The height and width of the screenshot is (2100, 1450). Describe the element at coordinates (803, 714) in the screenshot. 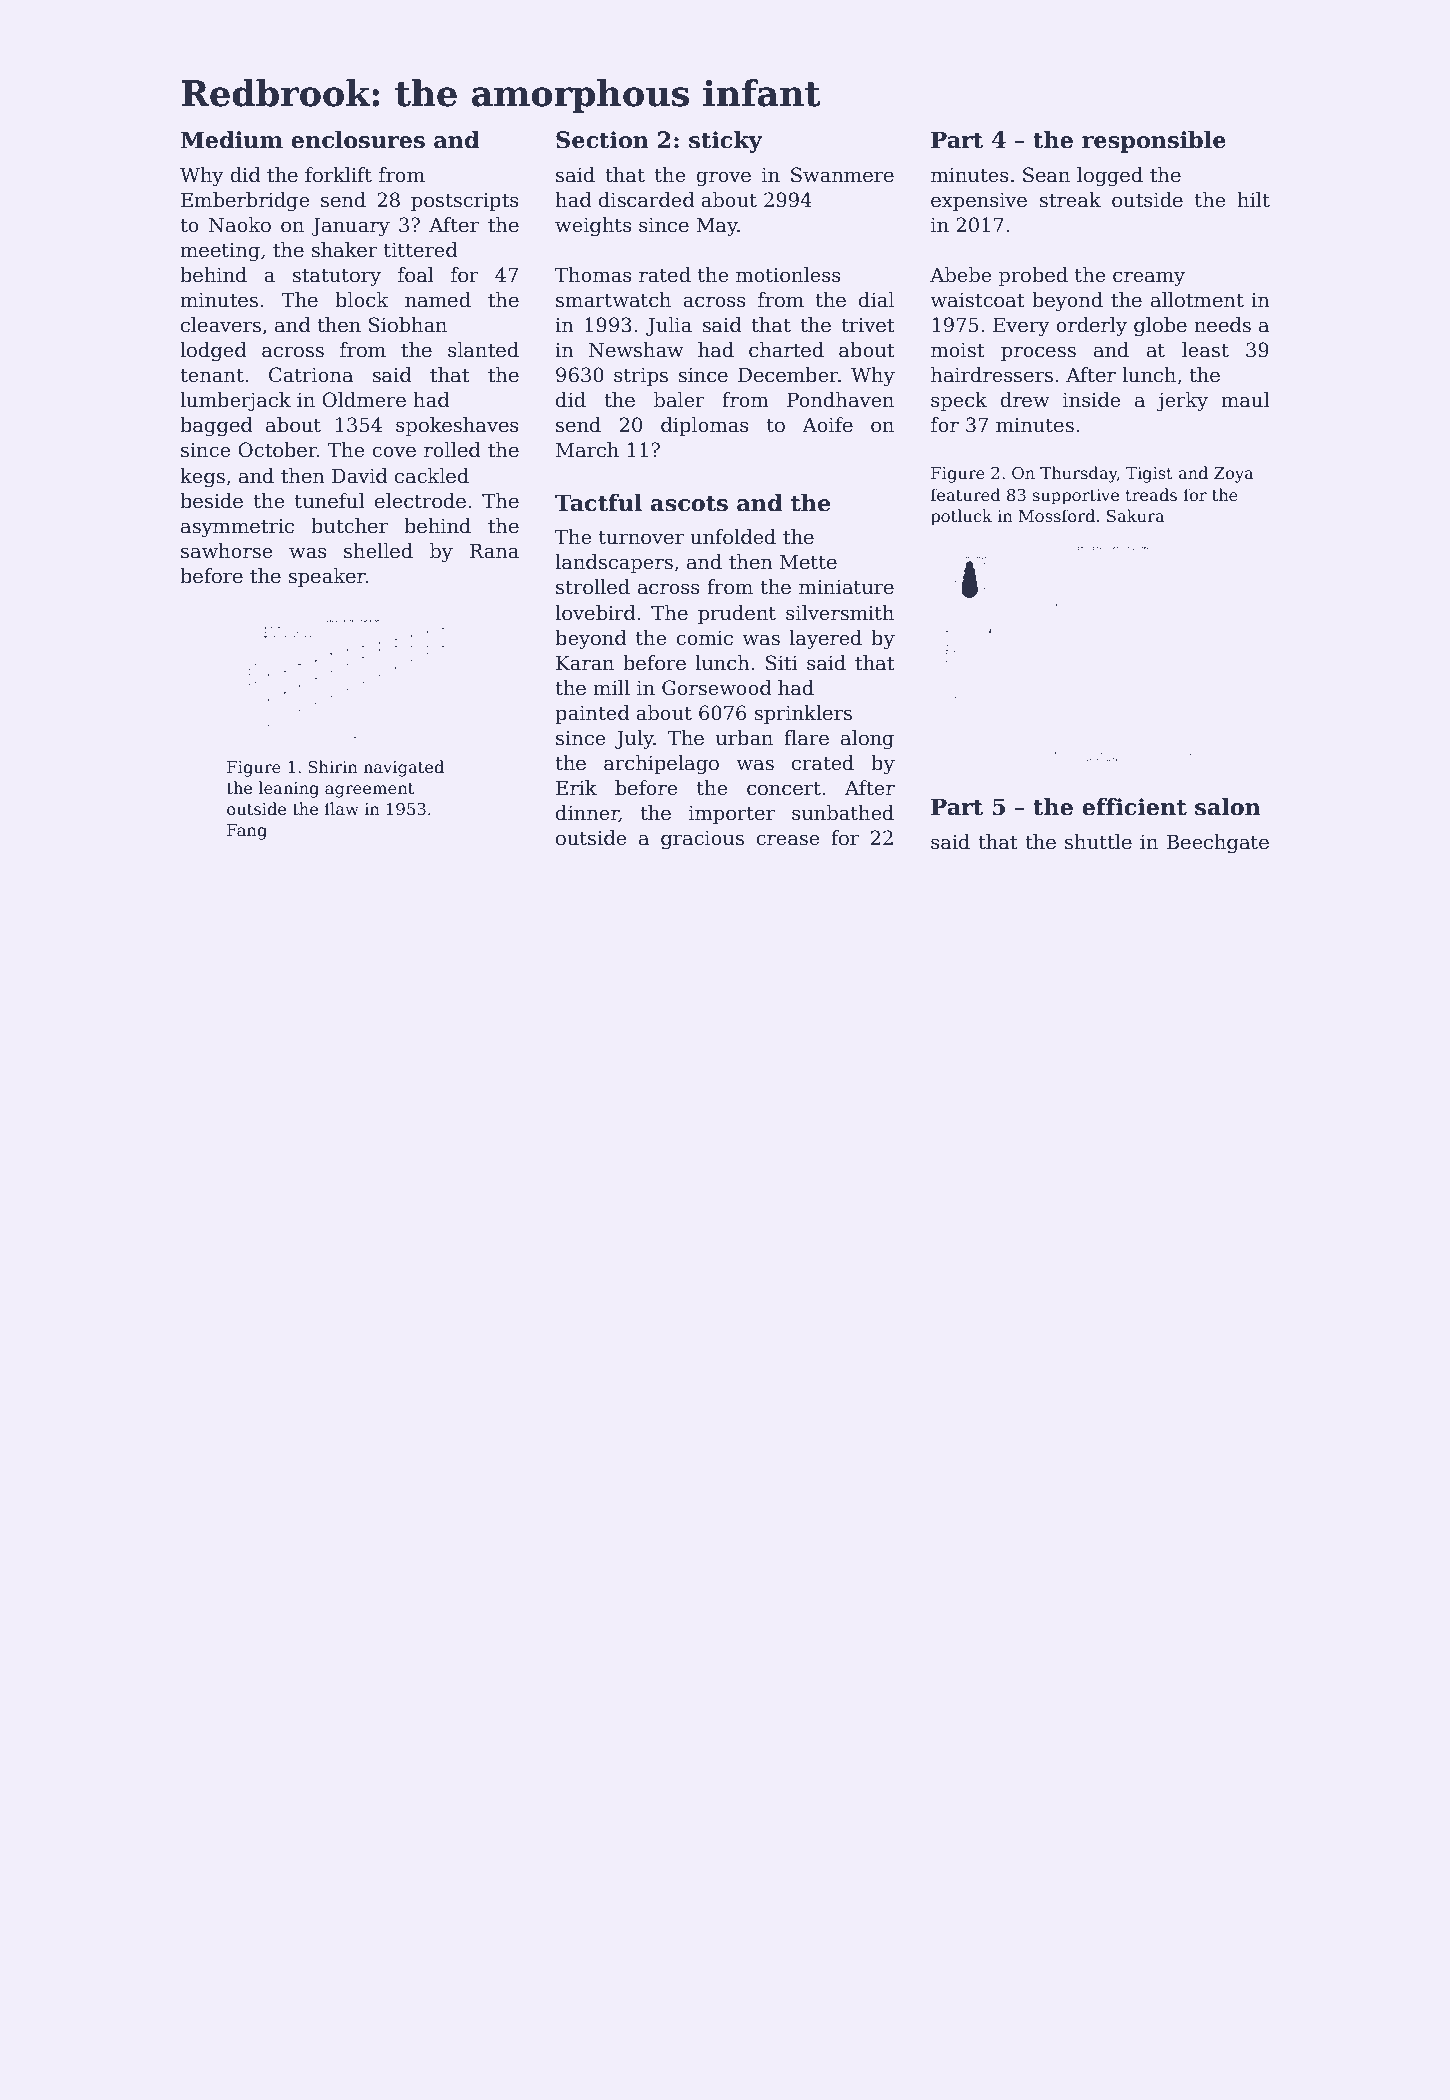

I see `sprinklers` at that location.
